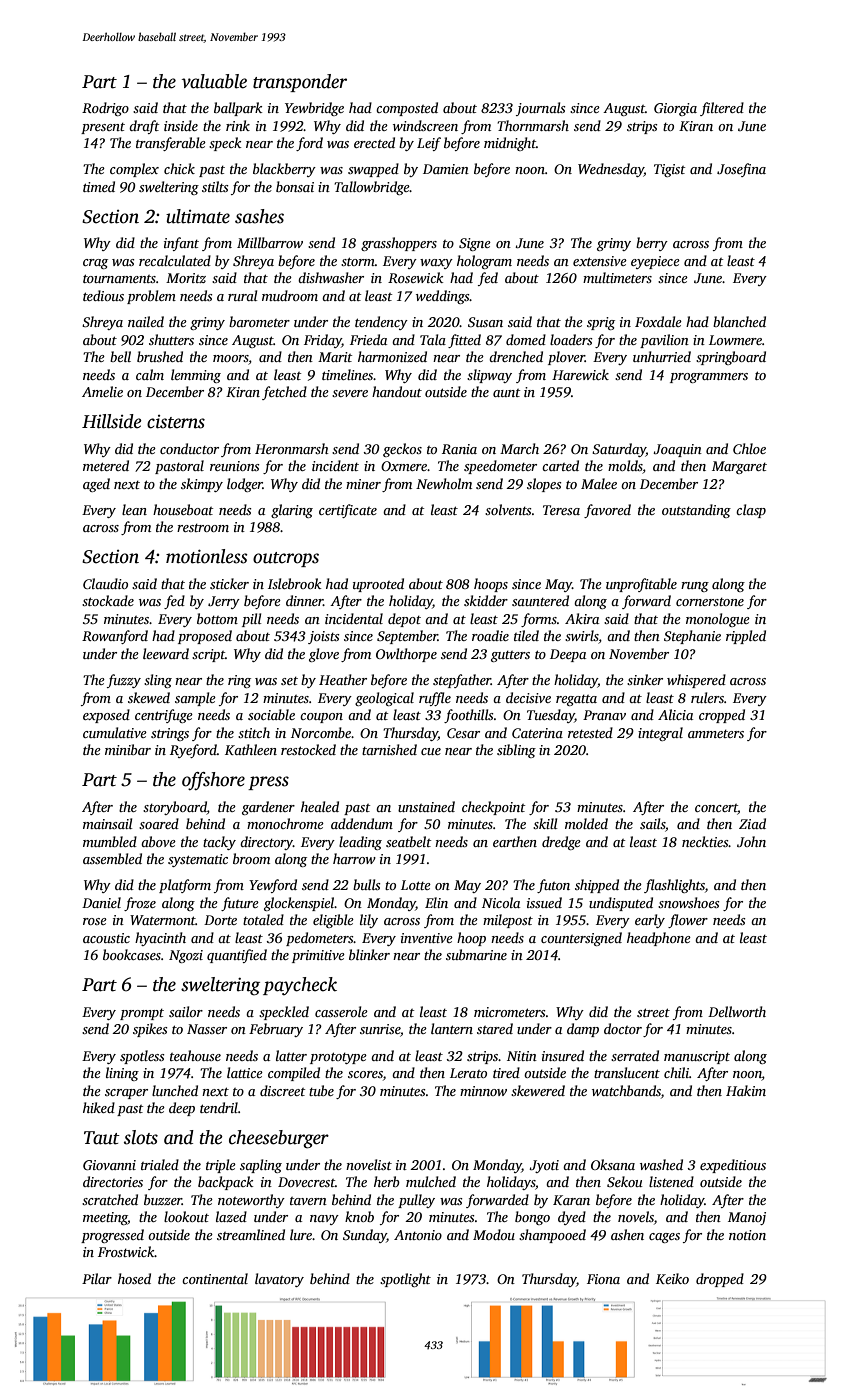 The image size is (849, 1400). What do you see at coordinates (741, 170) in the document?
I see `Josefina` at bounding box center [741, 170].
